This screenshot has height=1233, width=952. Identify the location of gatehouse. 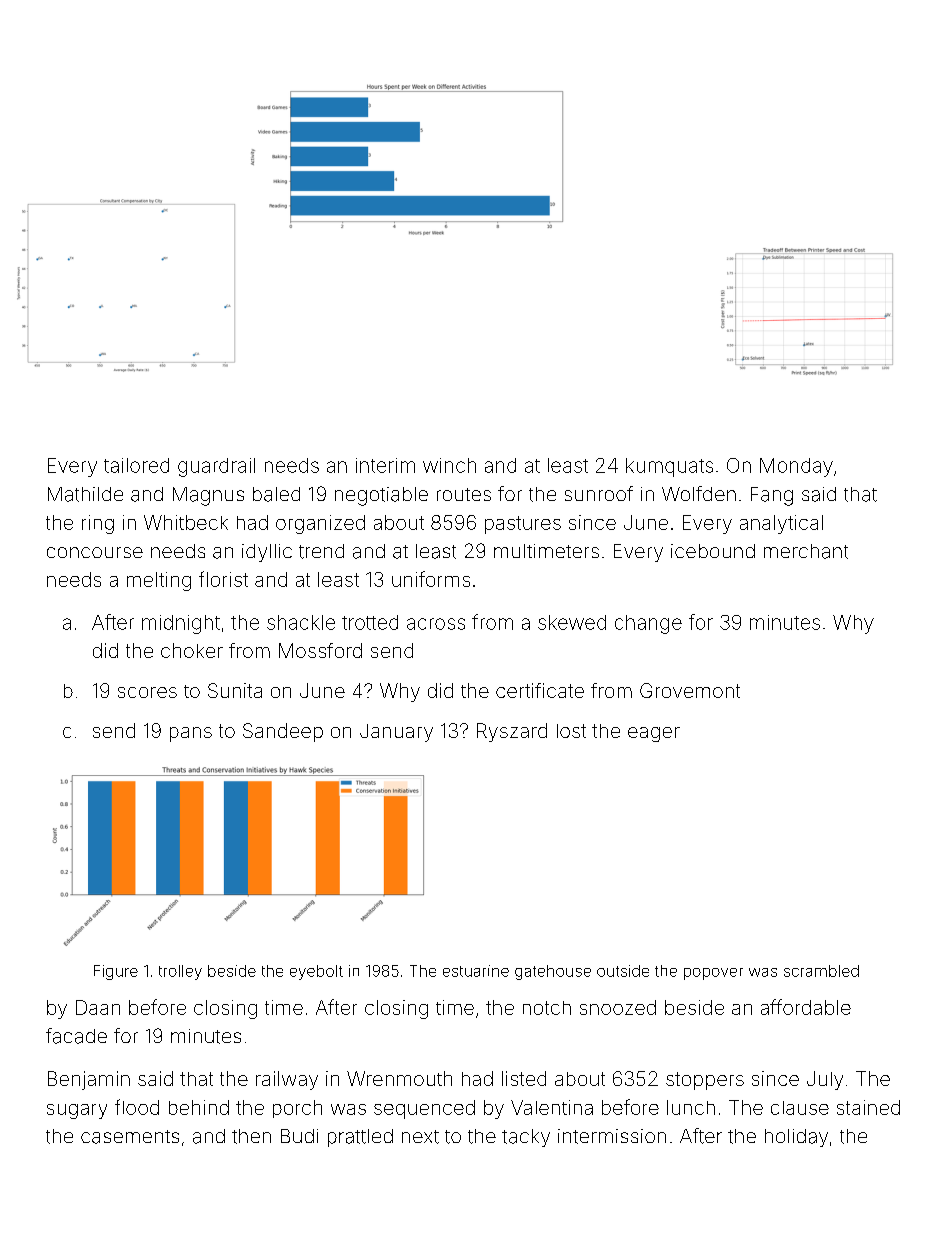
(553, 972).
